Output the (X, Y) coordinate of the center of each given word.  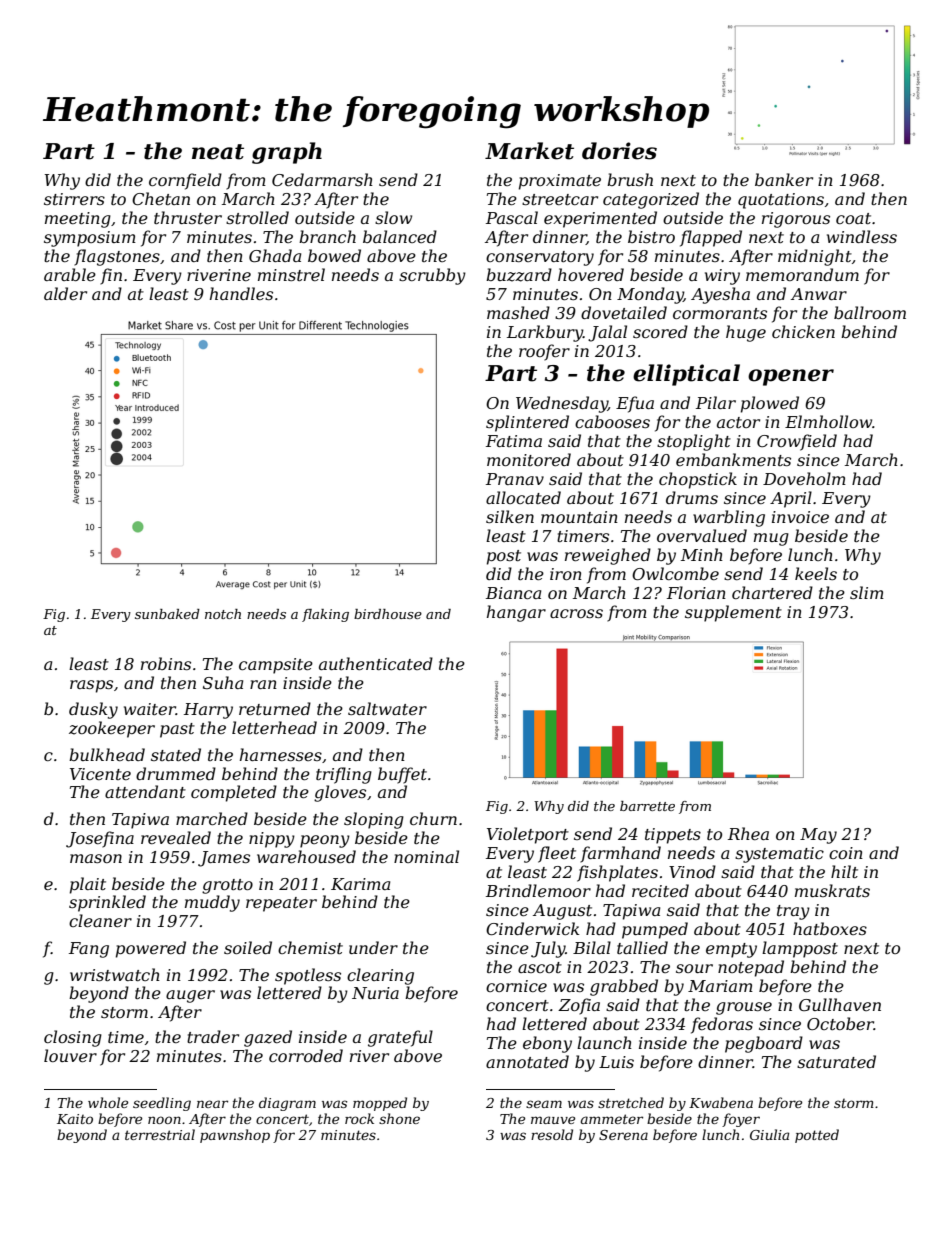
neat (218, 152)
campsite (276, 666)
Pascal (512, 217)
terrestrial (160, 1134)
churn (433, 818)
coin (846, 853)
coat (853, 218)
